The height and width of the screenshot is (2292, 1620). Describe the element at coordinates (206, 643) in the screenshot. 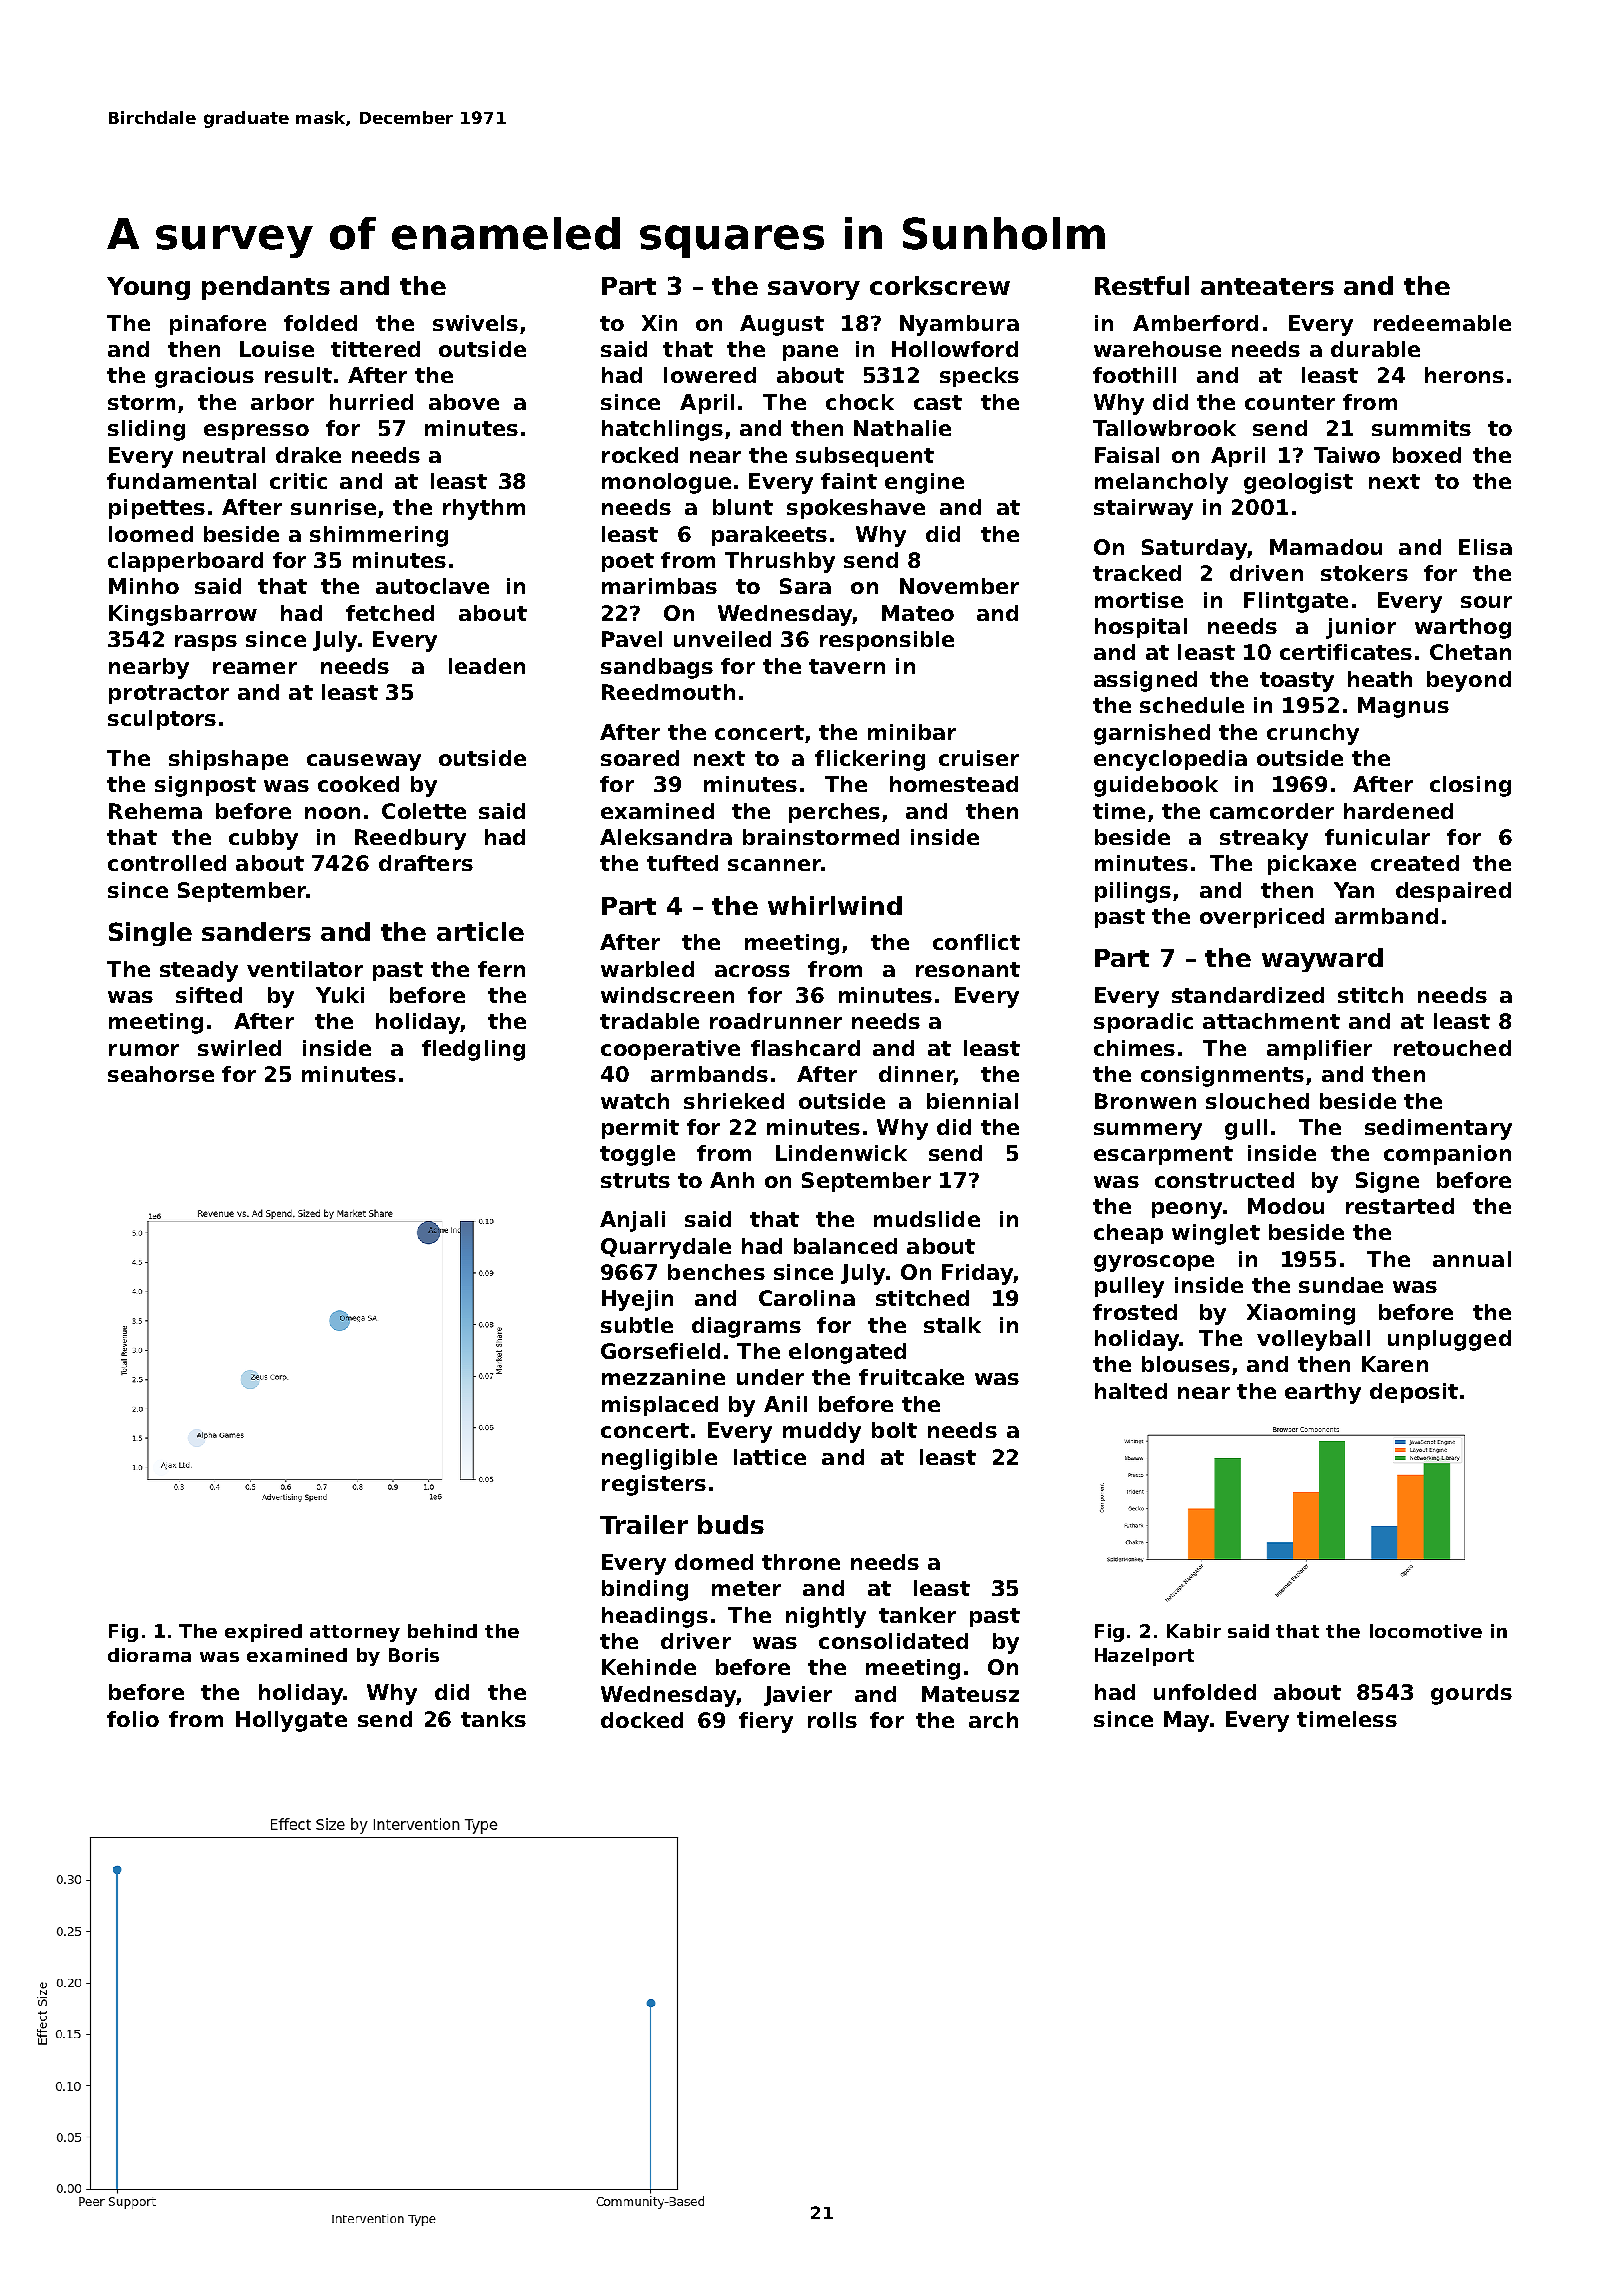

I see `rasps` at that location.
